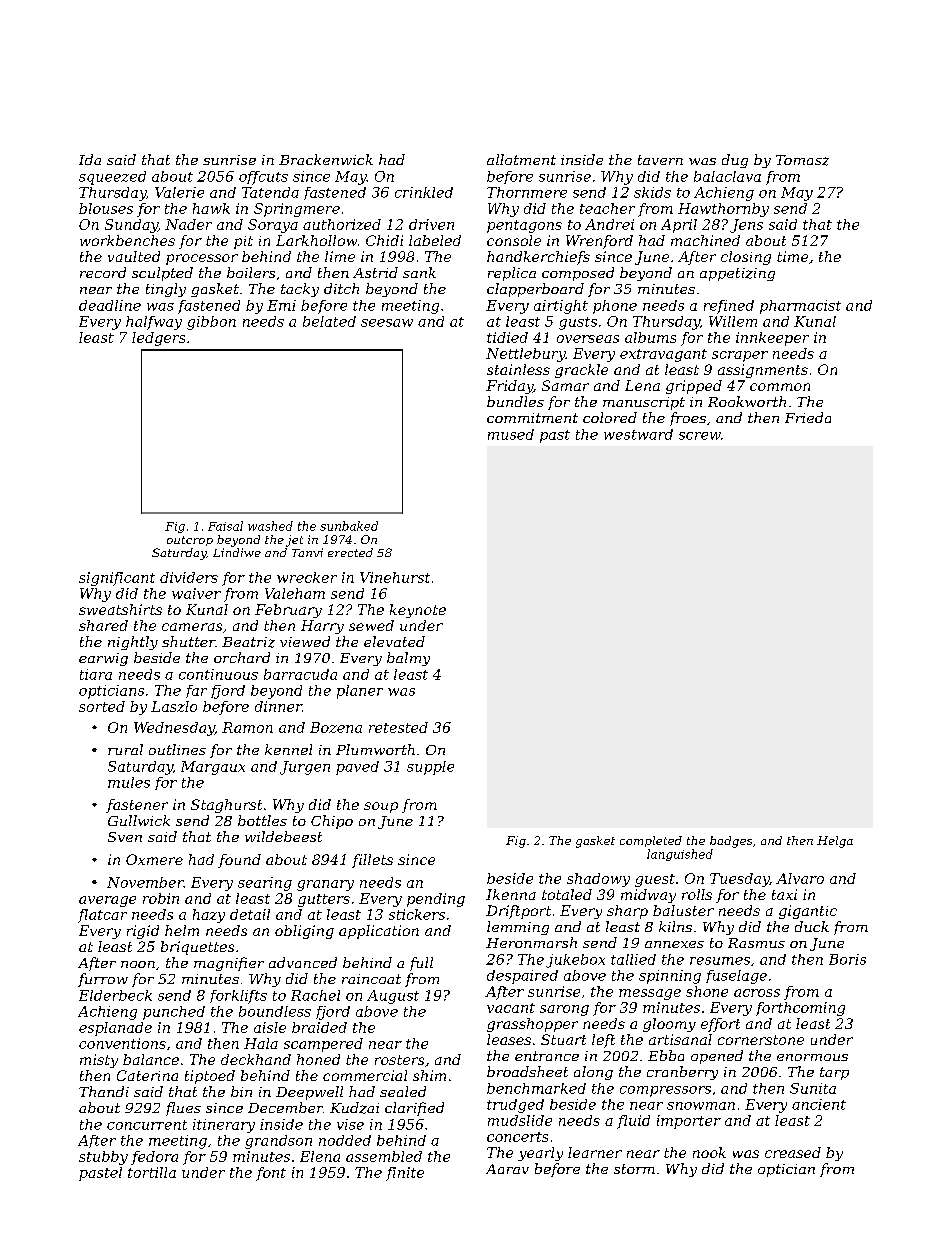 The width and height of the document is (952, 1233). I want to click on offcuts, so click(263, 178).
